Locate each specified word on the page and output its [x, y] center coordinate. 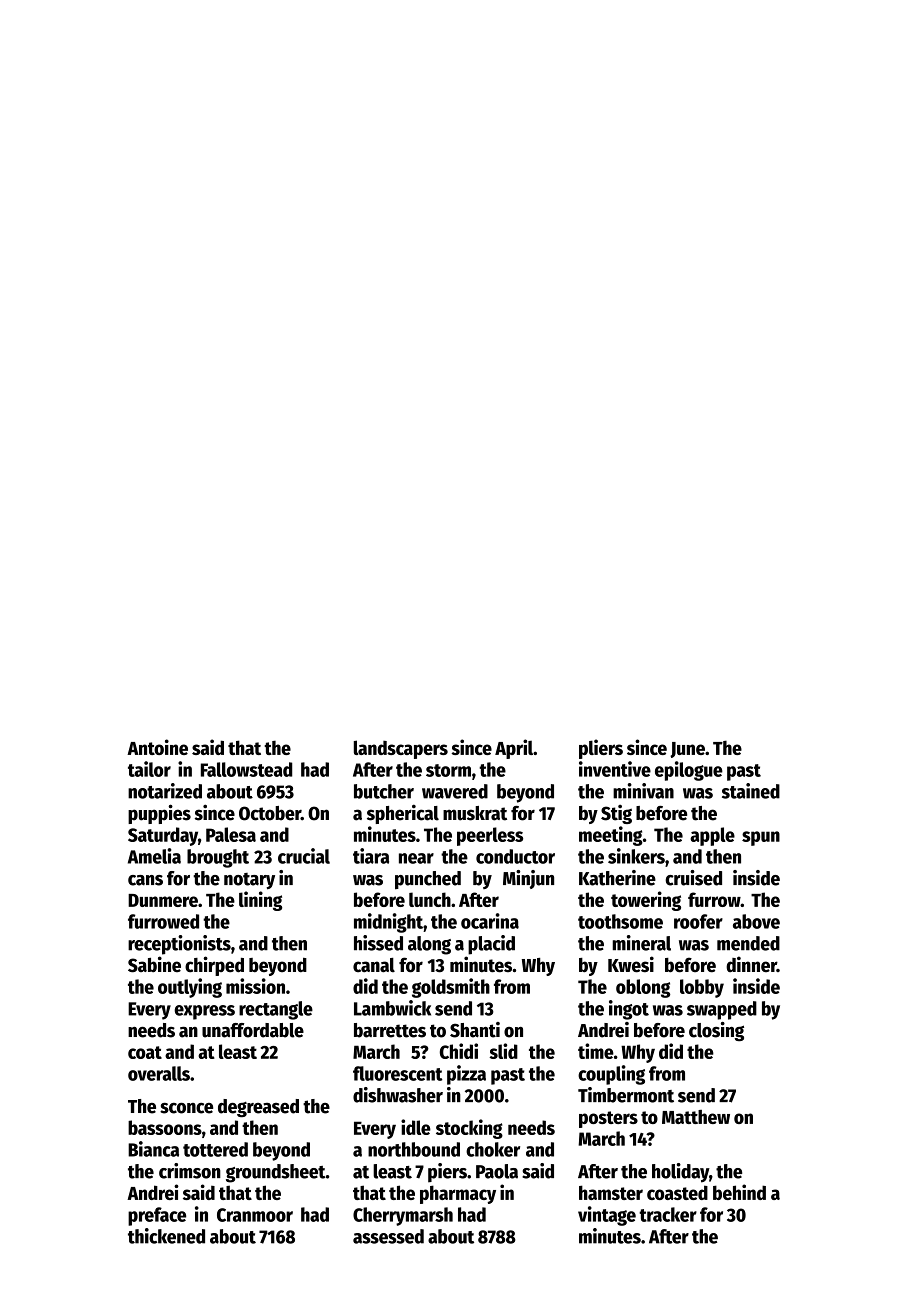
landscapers [401, 749]
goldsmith [451, 988]
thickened [166, 1236]
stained [751, 791]
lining [260, 901]
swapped [722, 1010]
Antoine [157, 747]
